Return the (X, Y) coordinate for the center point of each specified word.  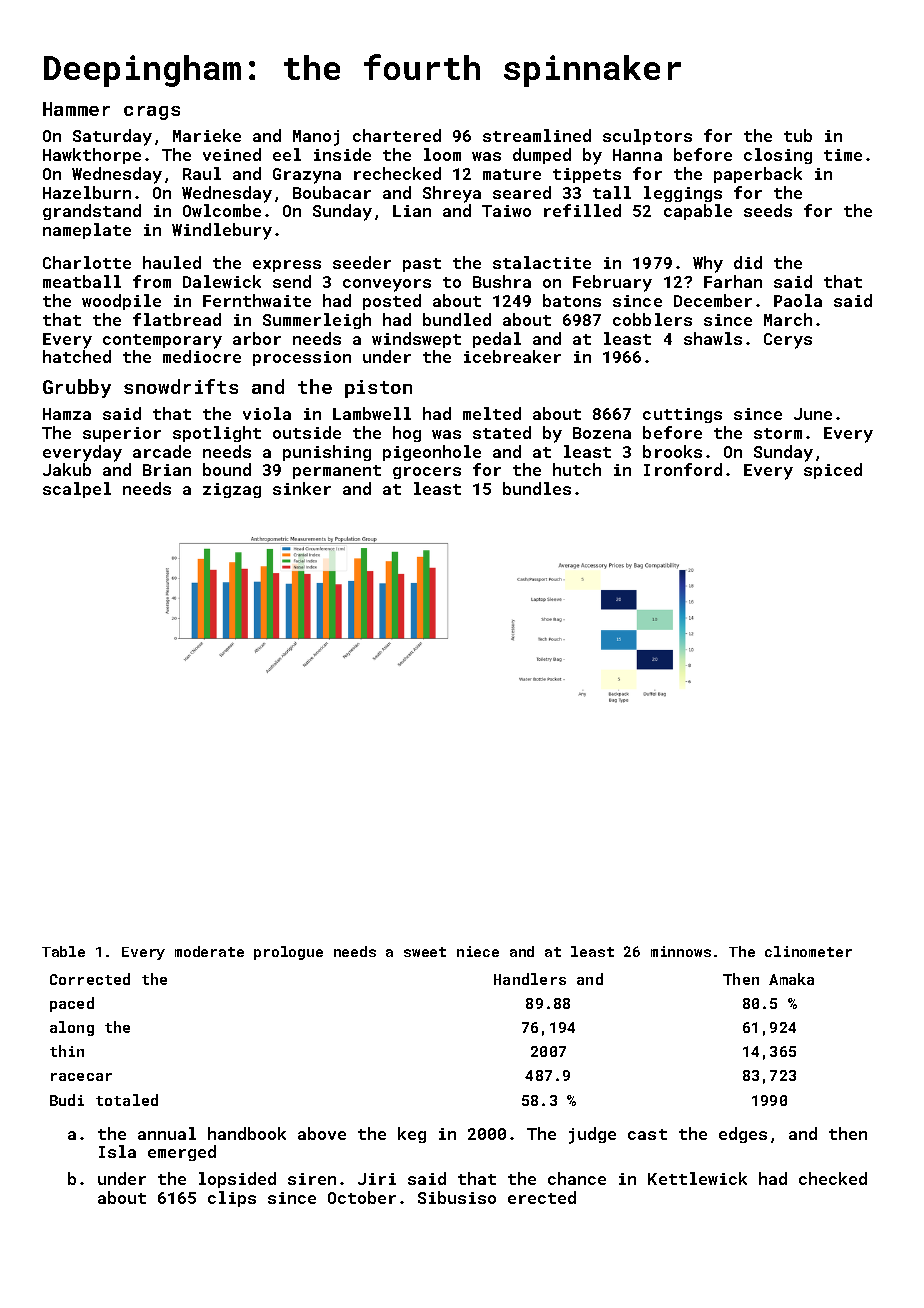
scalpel (77, 490)
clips (232, 1199)
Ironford (683, 469)
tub (798, 135)
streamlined (537, 135)
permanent (337, 472)
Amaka (791, 979)
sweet (425, 952)
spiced (833, 471)
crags (152, 113)
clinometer (808, 951)
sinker (302, 488)
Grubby (77, 388)
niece (478, 951)
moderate (209, 951)
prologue (288, 953)
